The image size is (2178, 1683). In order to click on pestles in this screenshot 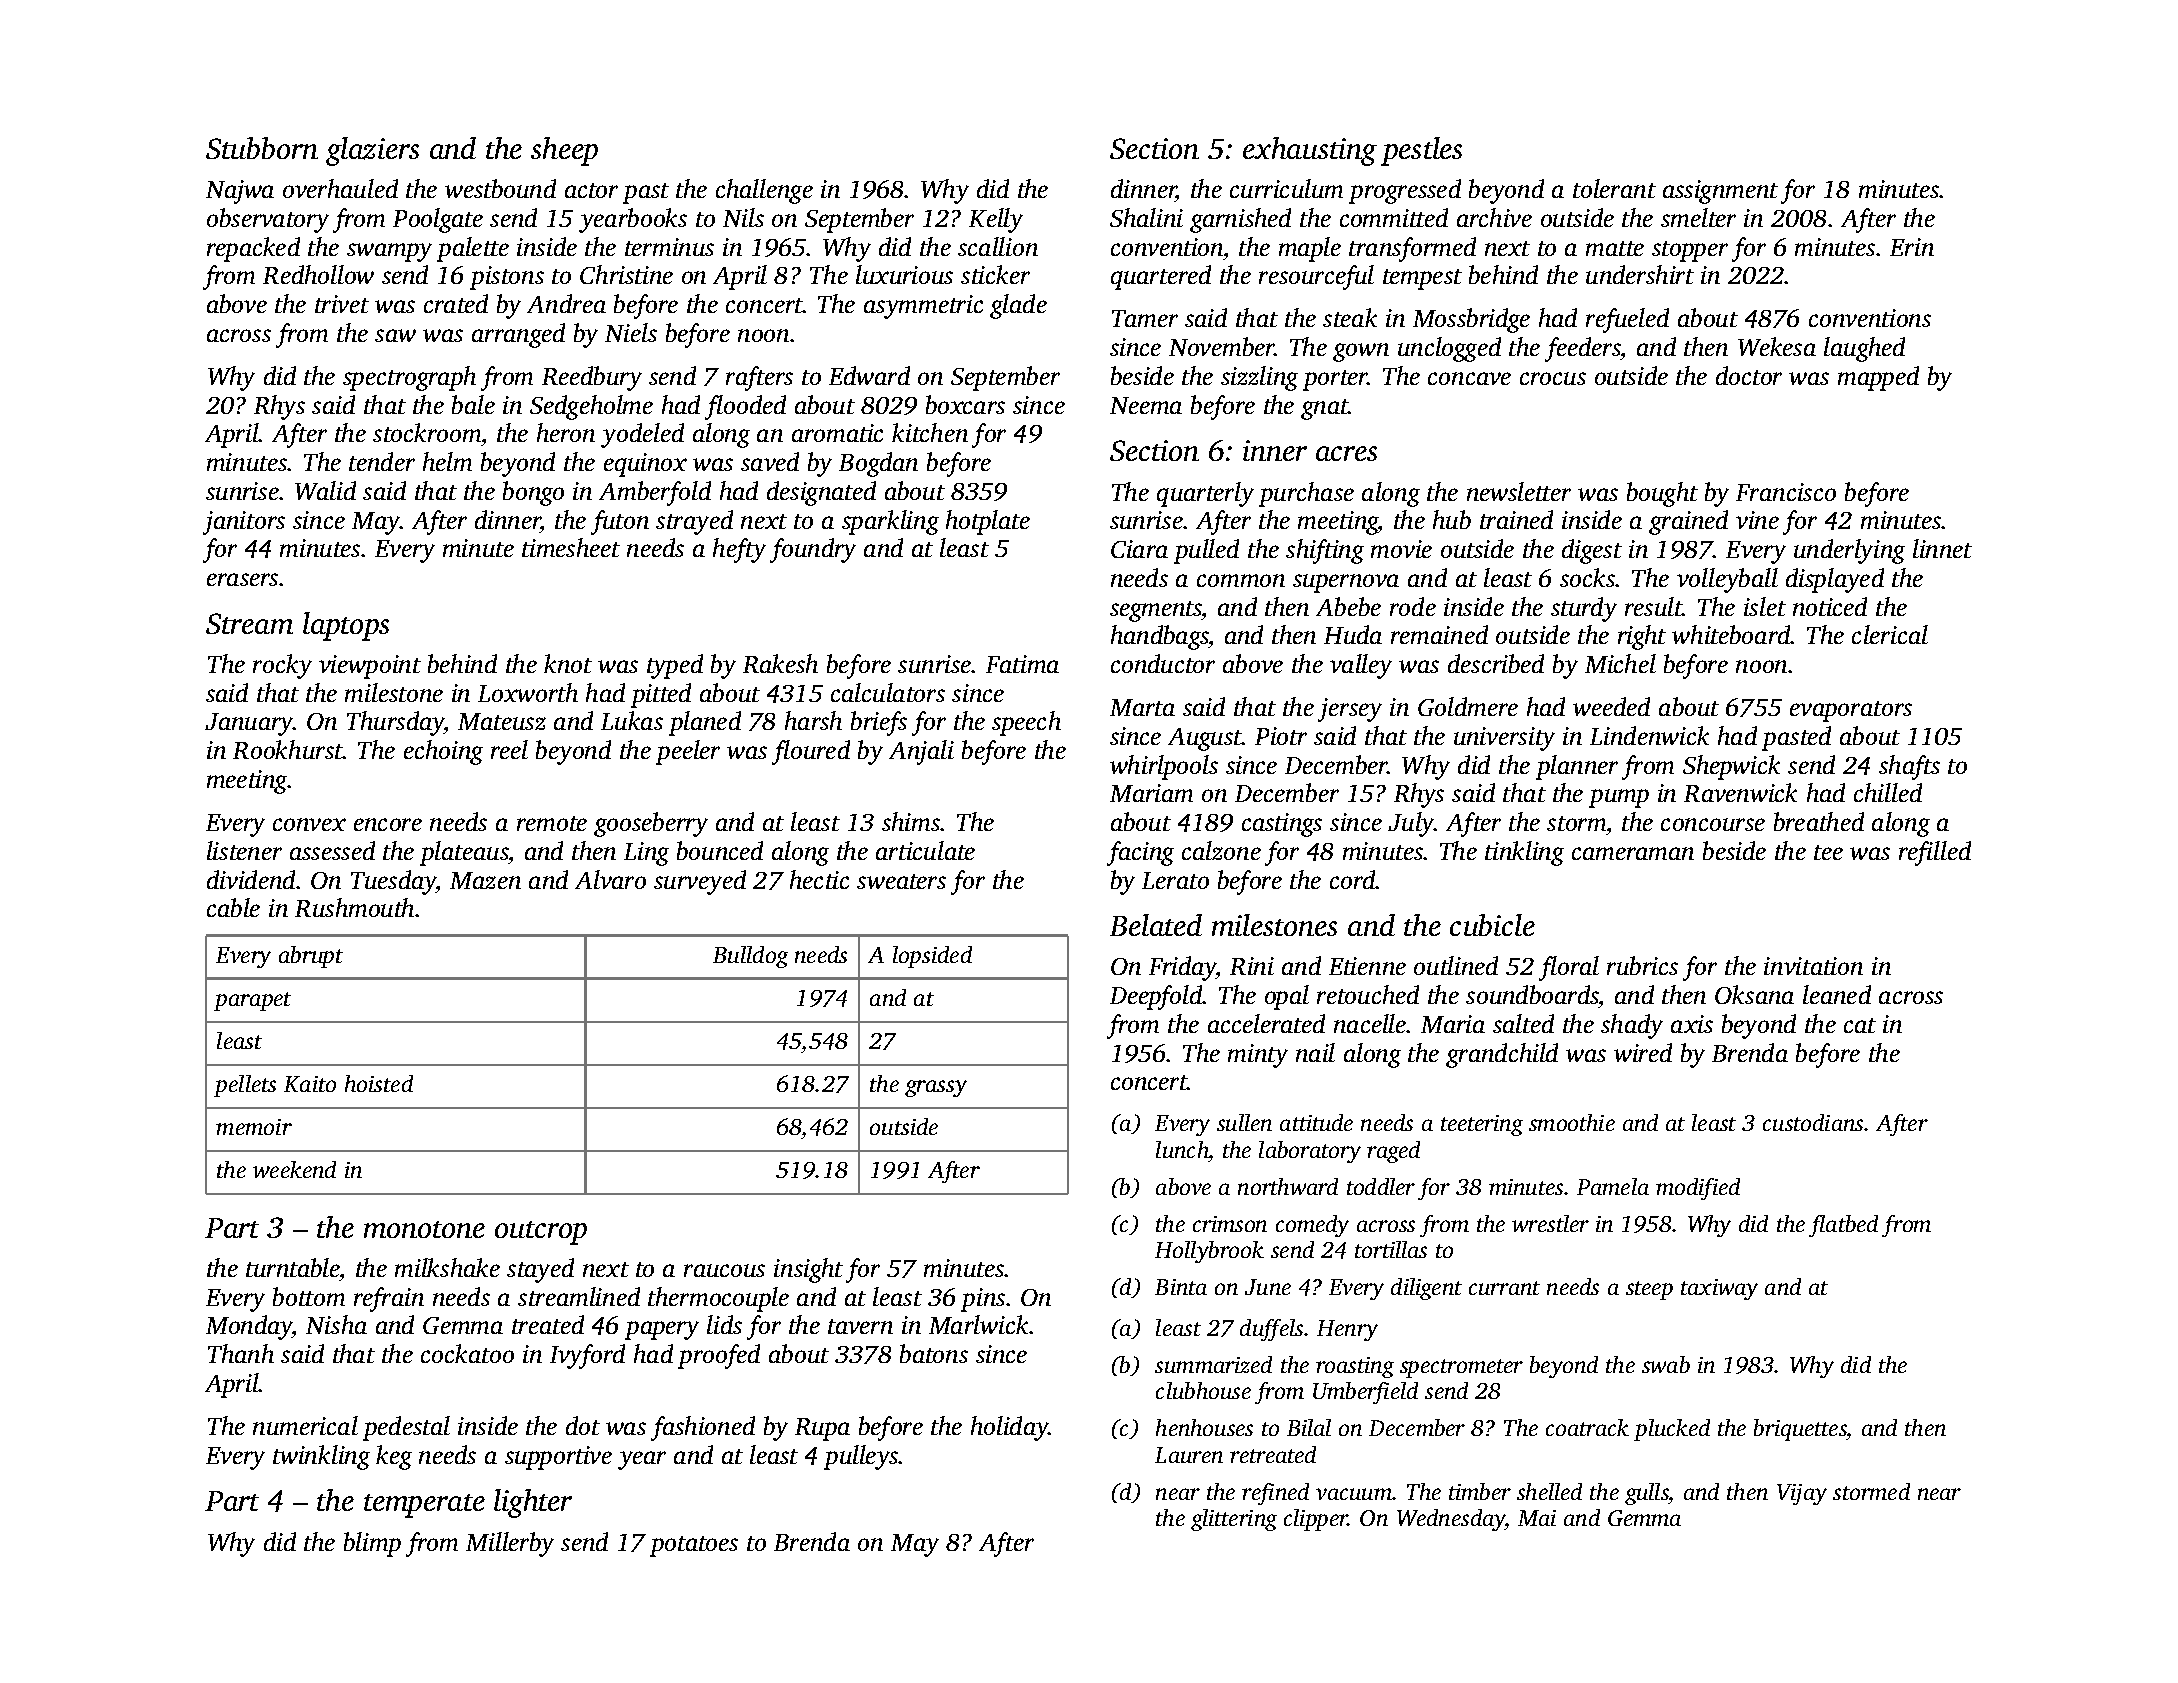, I will do `click(1421, 151)`.
